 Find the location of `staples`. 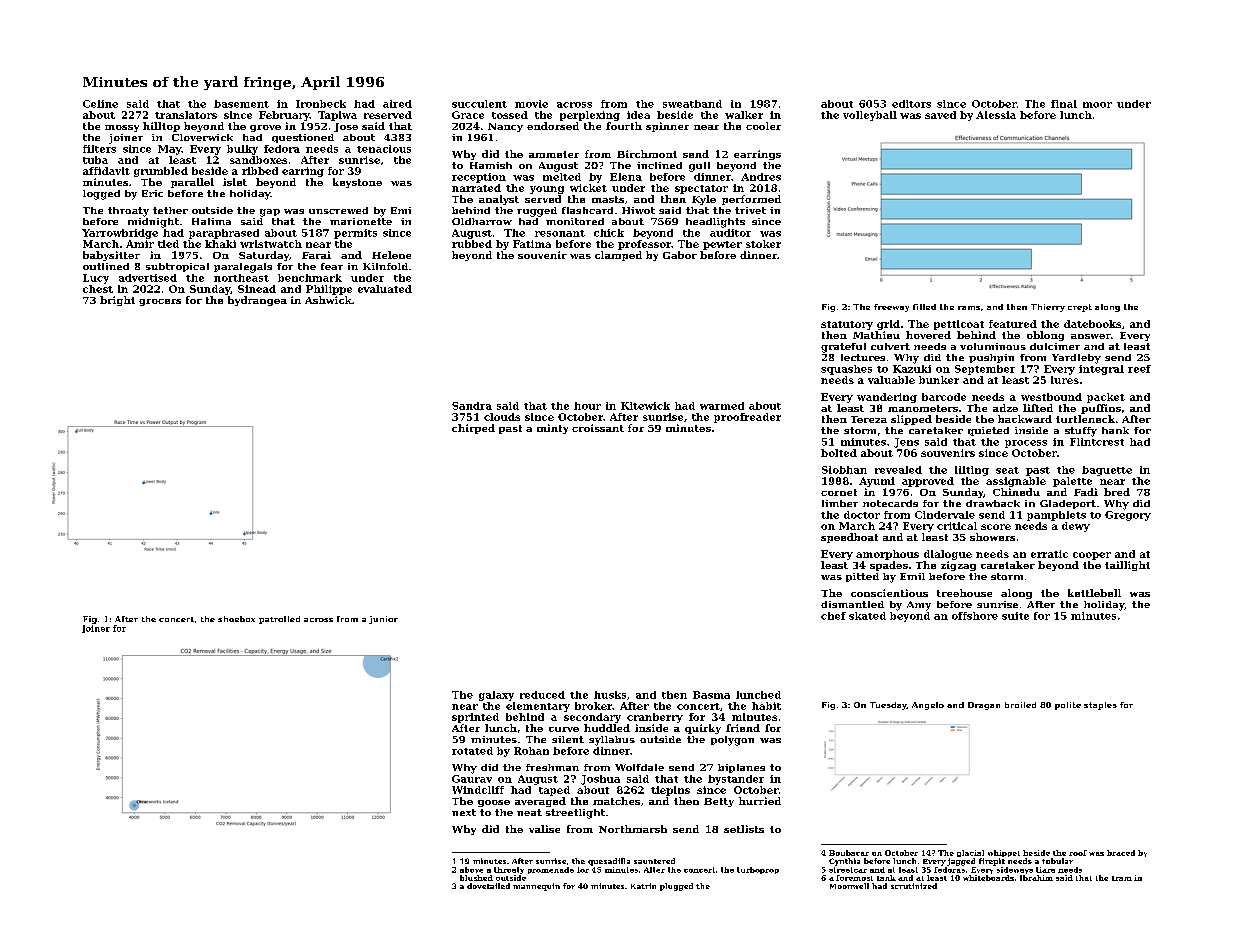

staples is located at coordinates (1100, 706).
